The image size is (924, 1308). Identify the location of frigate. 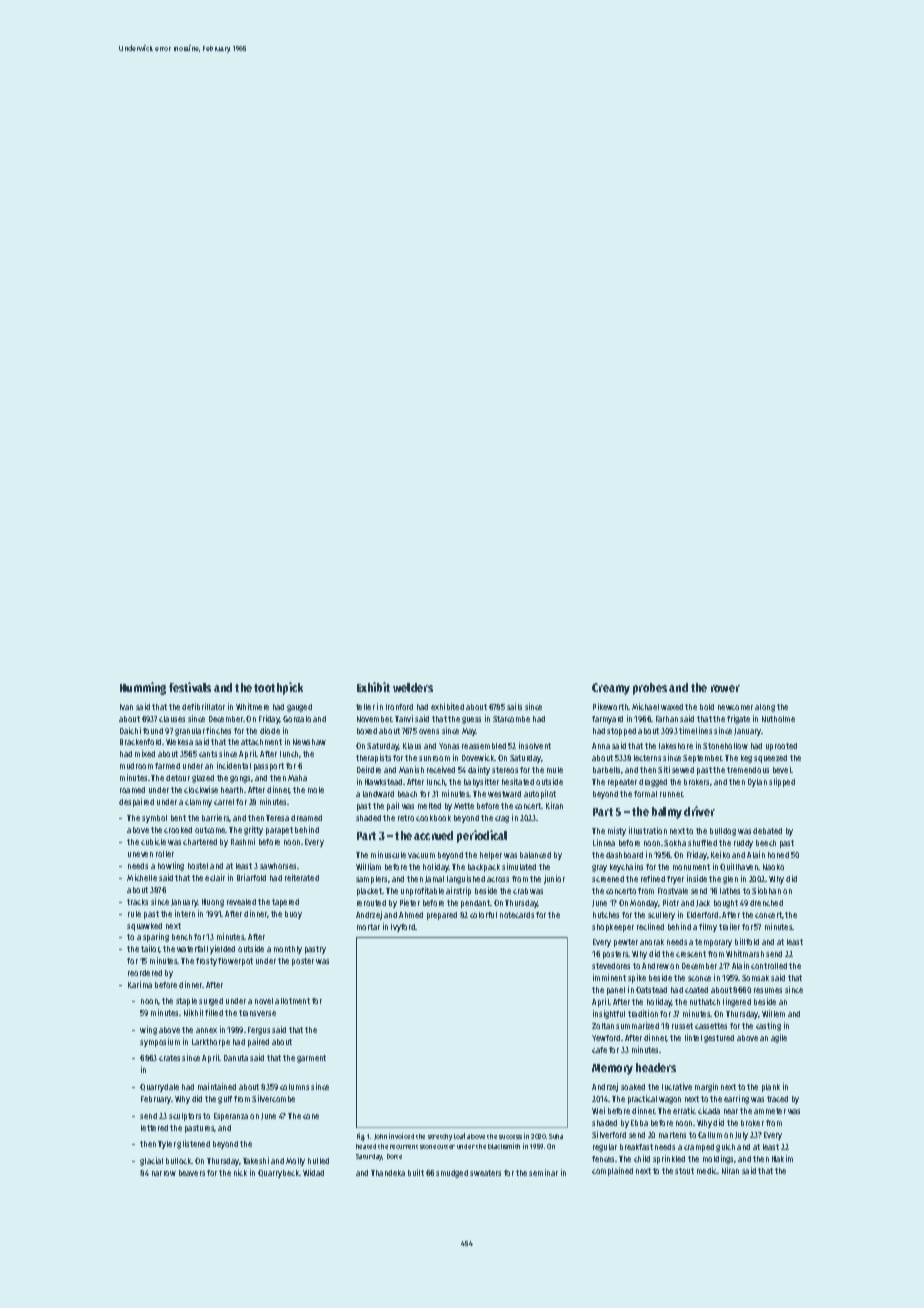
(738, 719).
